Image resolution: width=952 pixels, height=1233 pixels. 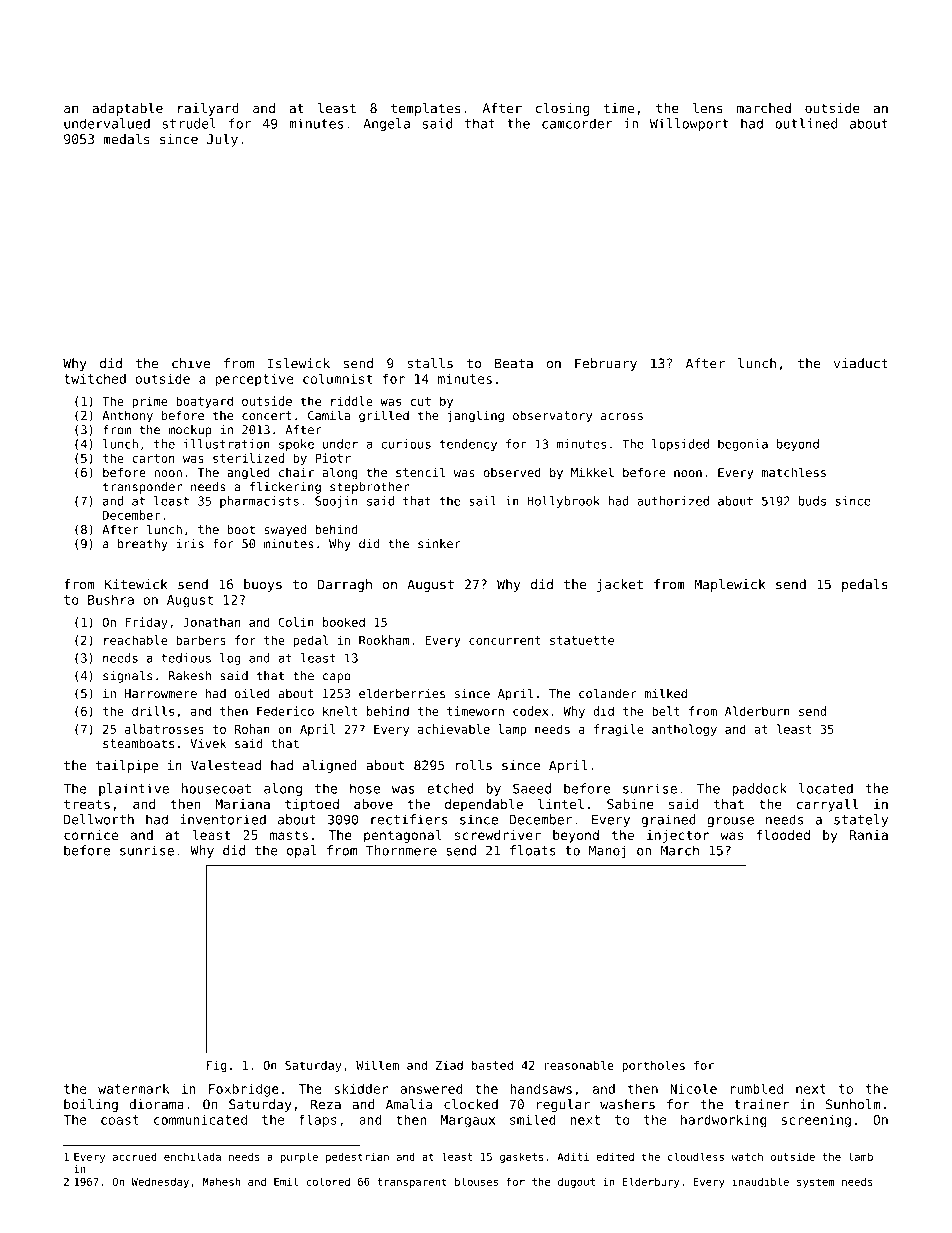 What do you see at coordinates (482, 501) in the screenshot?
I see `sail` at bounding box center [482, 501].
